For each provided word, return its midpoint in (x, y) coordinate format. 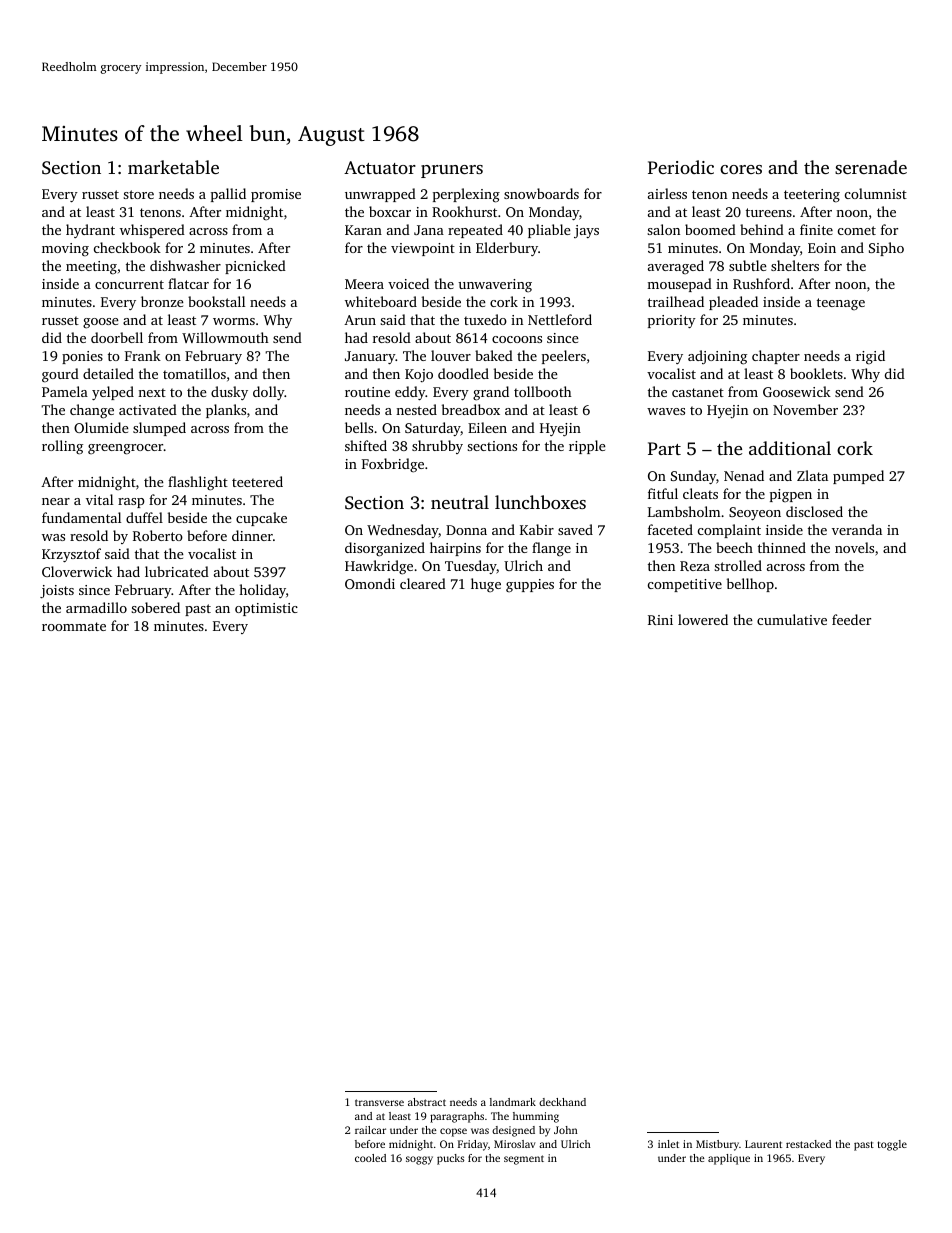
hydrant (90, 231)
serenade (871, 167)
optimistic (266, 609)
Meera (364, 284)
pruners (452, 171)
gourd (60, 375)
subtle (748, 265)
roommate (74, 626)
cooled (370, 1158)
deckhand (562, 1102)
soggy (419, 1160)
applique (729, 1159)
